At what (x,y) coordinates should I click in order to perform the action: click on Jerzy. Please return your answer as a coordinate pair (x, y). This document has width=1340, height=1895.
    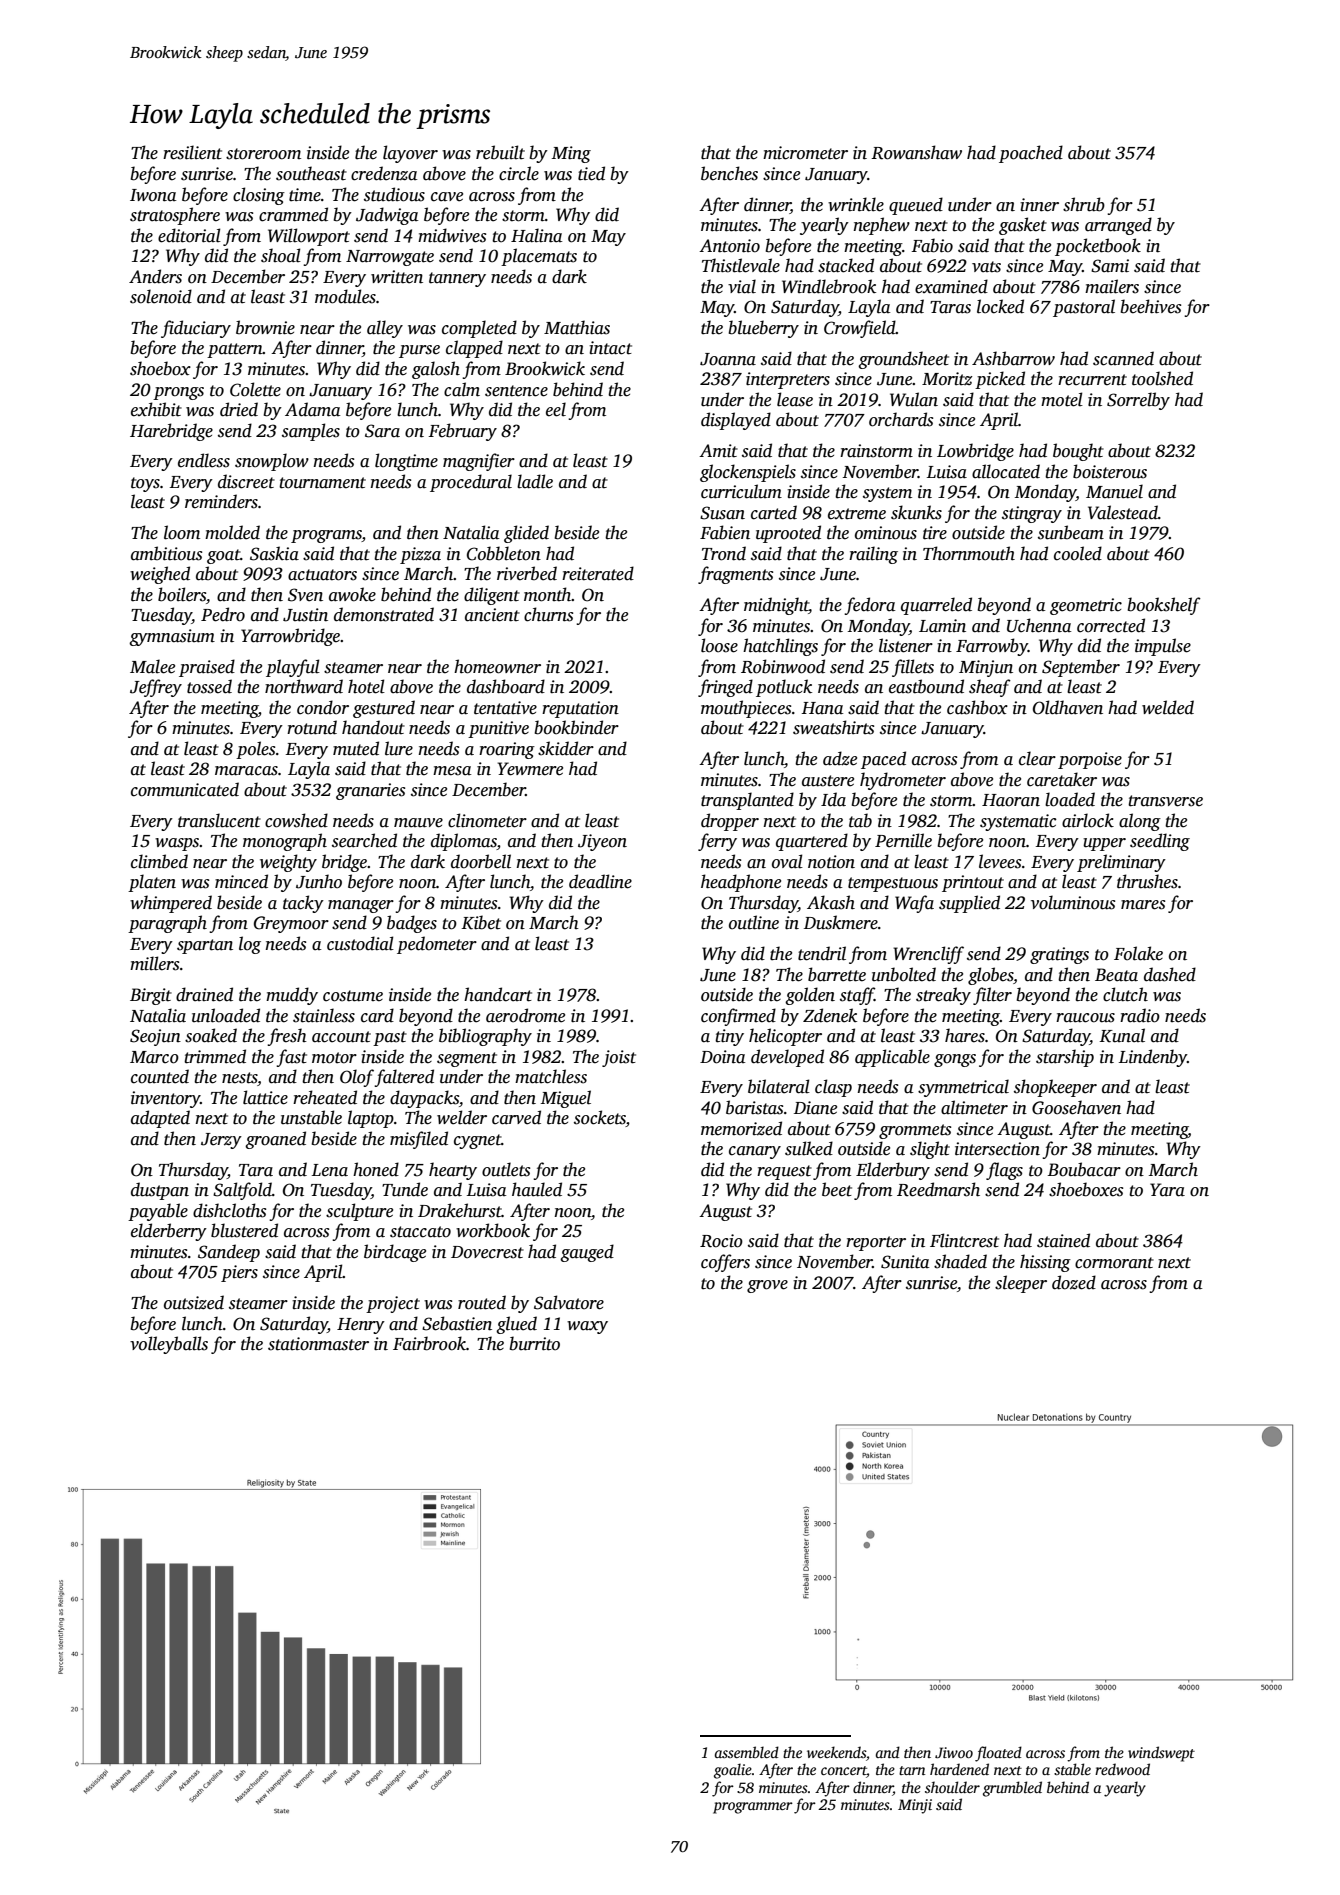
    Looking at the image, I should click on (221, 1141).
